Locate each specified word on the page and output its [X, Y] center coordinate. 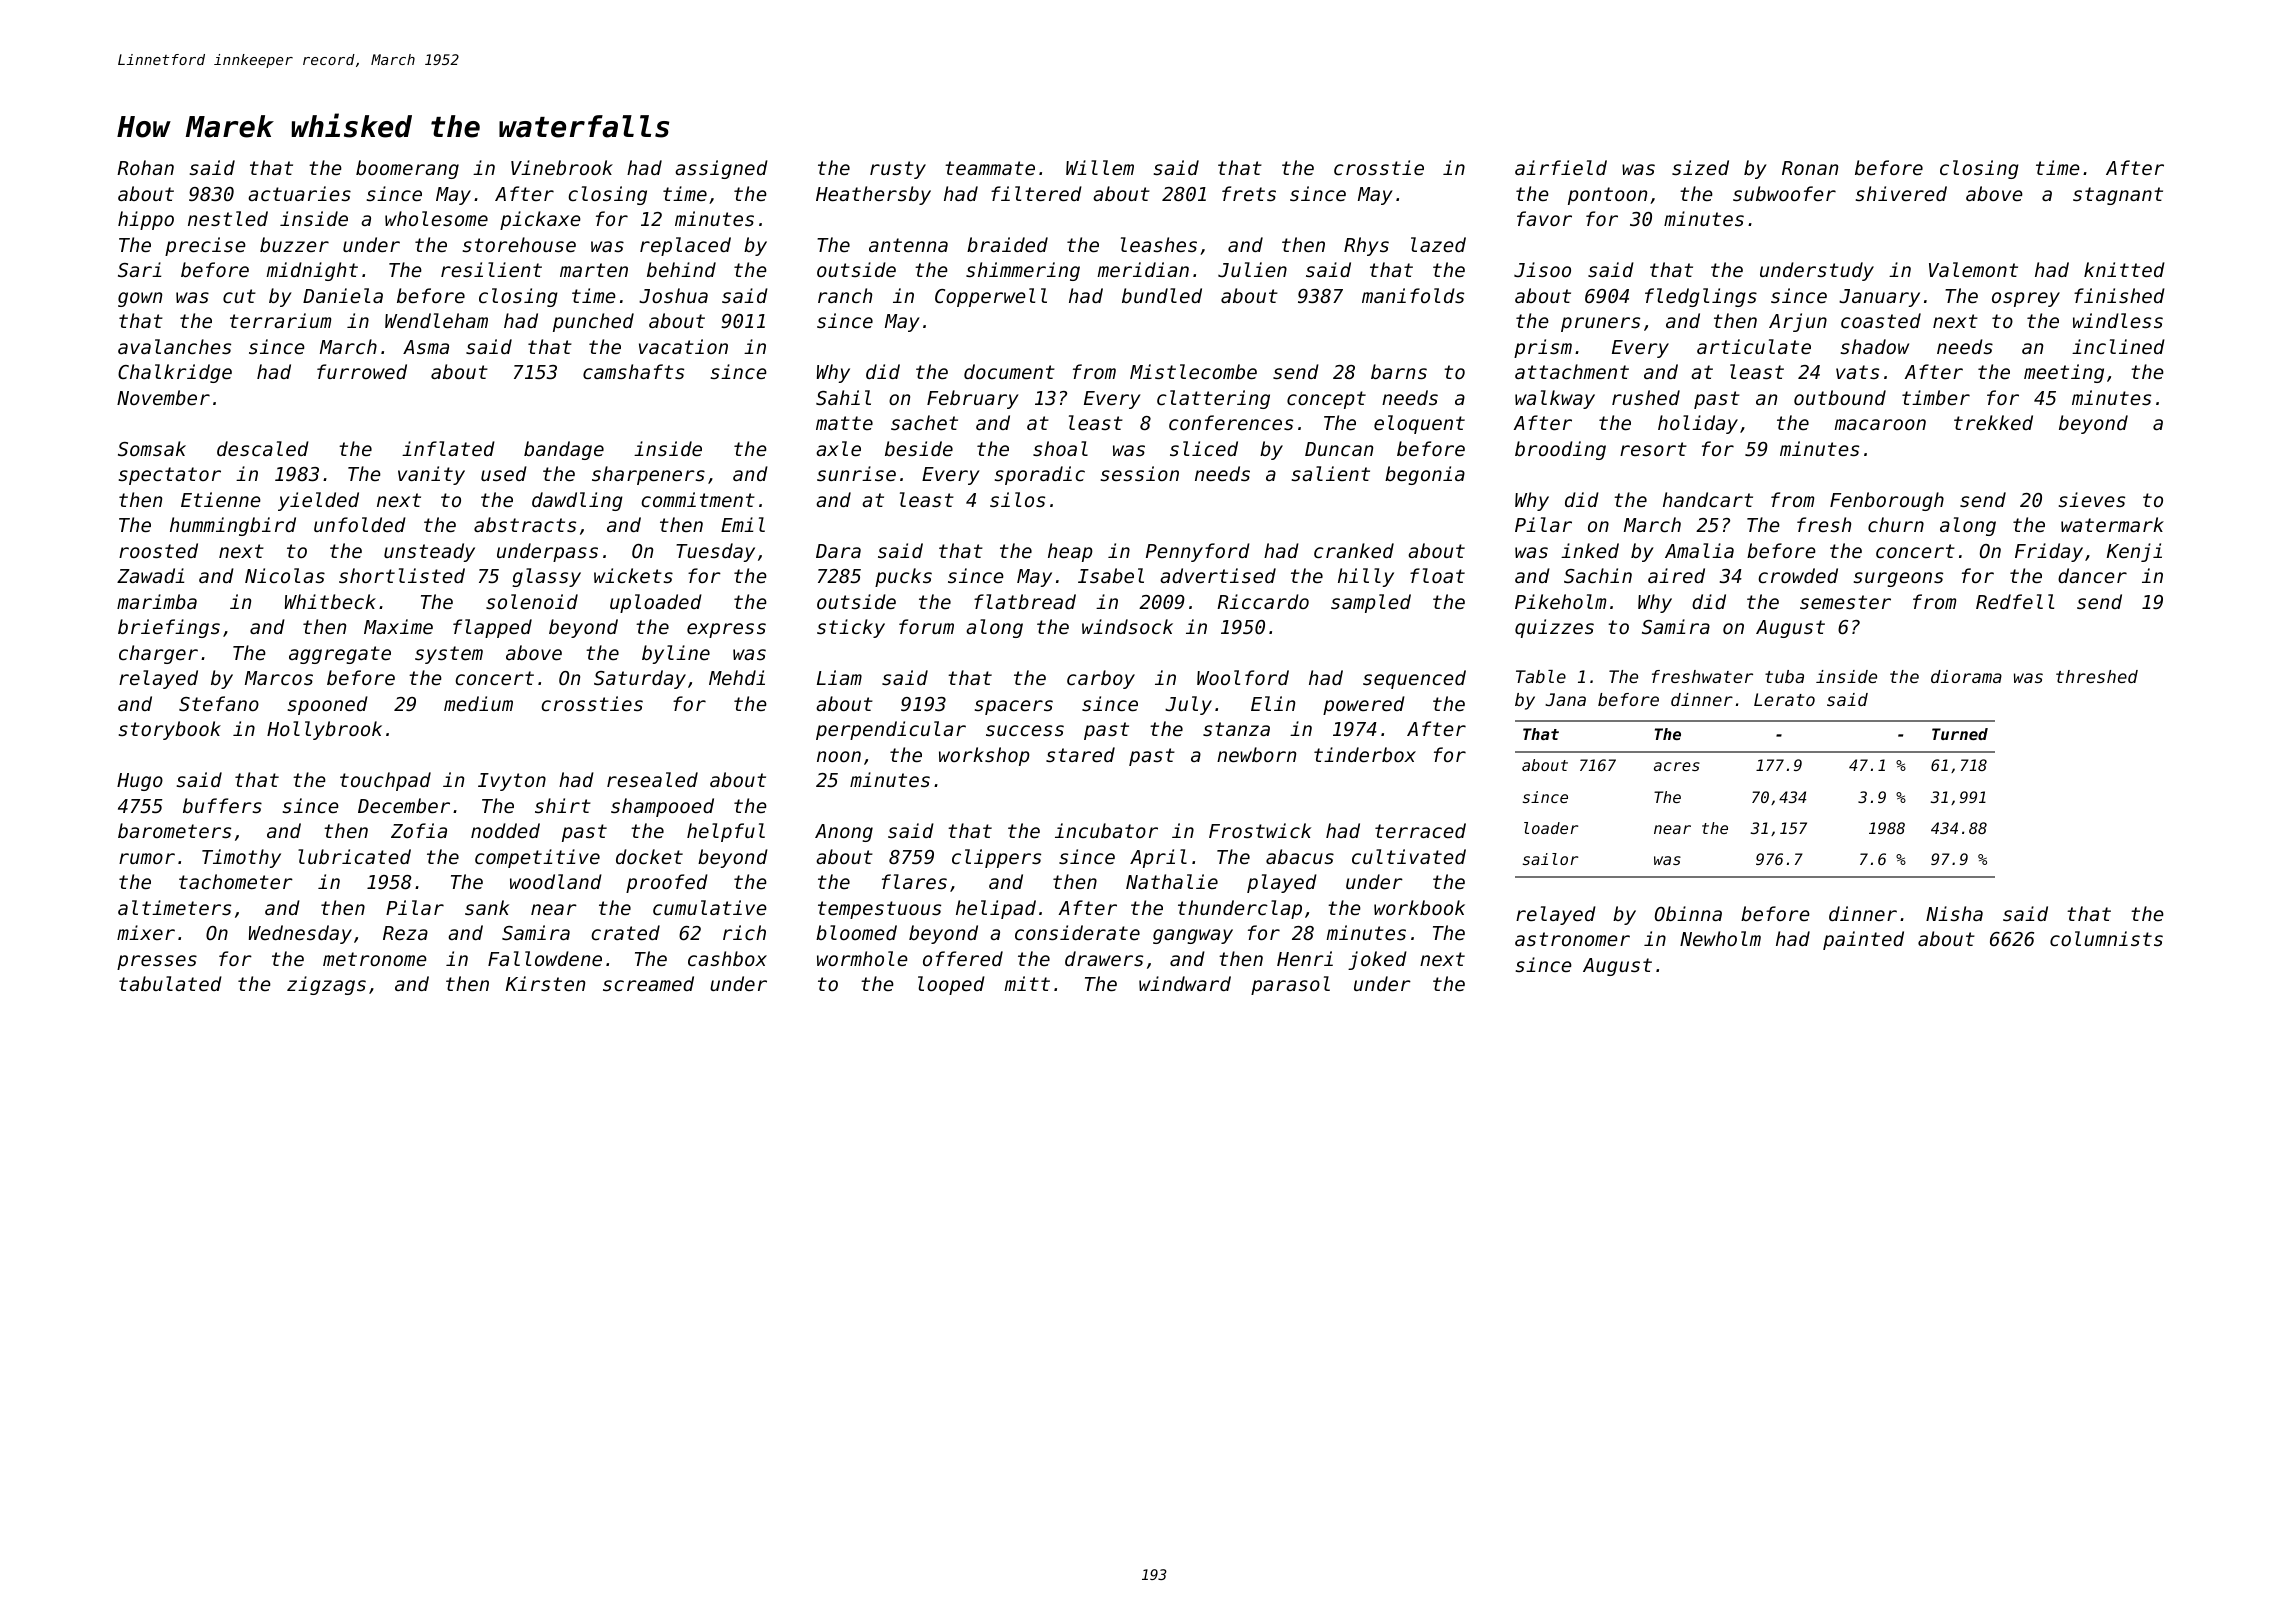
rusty [898, 170]
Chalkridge [175, 373]
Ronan [1810, 168]
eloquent [1419, 424]
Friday [2049, 552]
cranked [1354, 550]
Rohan [145, 167]
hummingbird [233, 526]
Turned [1960, 734]
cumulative [710, 907]
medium [478, 703]
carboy [1101, 679]
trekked [1993, 422]
